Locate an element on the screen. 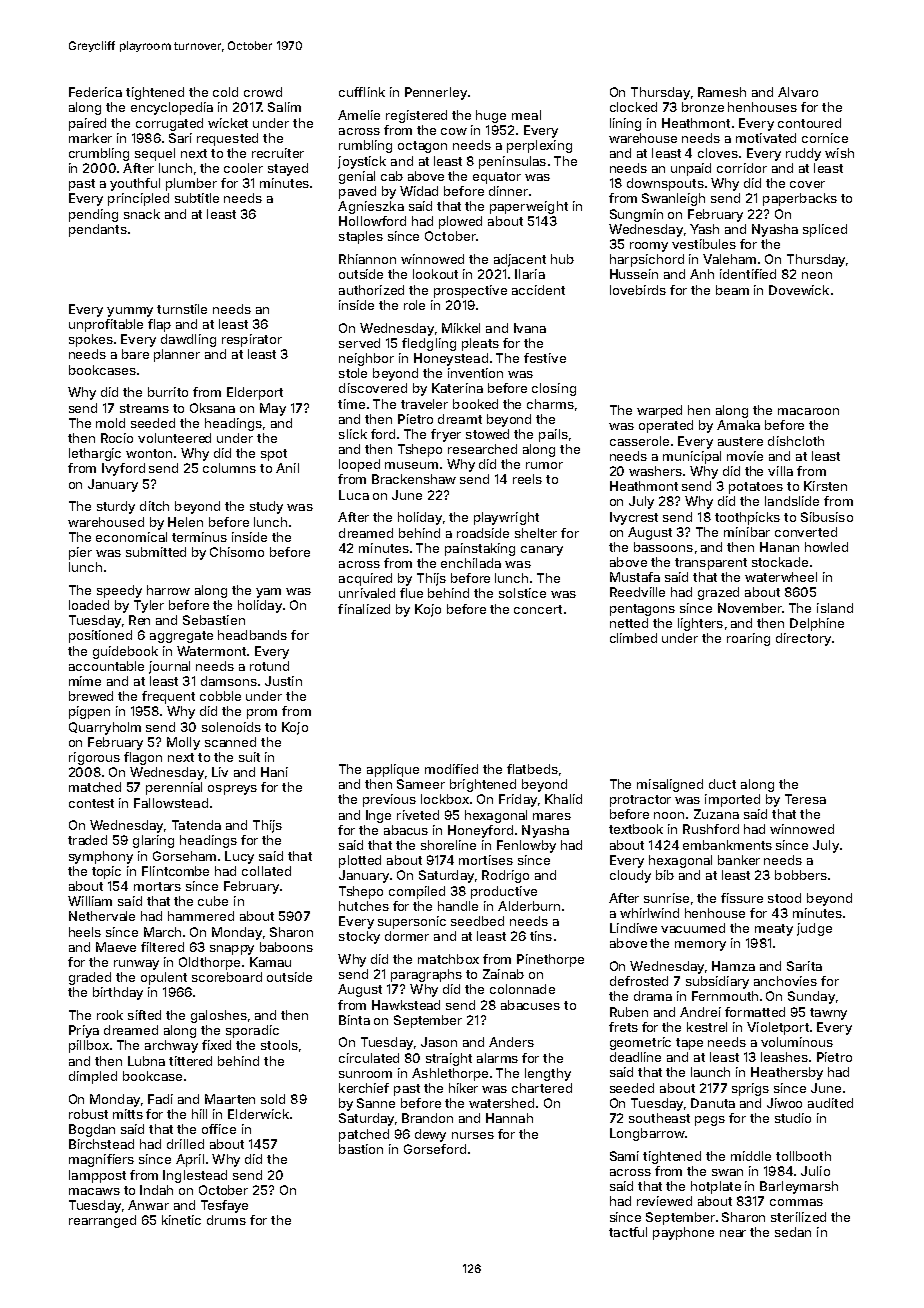 This screenshot has height=1308, width=924. waterwheel is located at coordinates (781, 577).
